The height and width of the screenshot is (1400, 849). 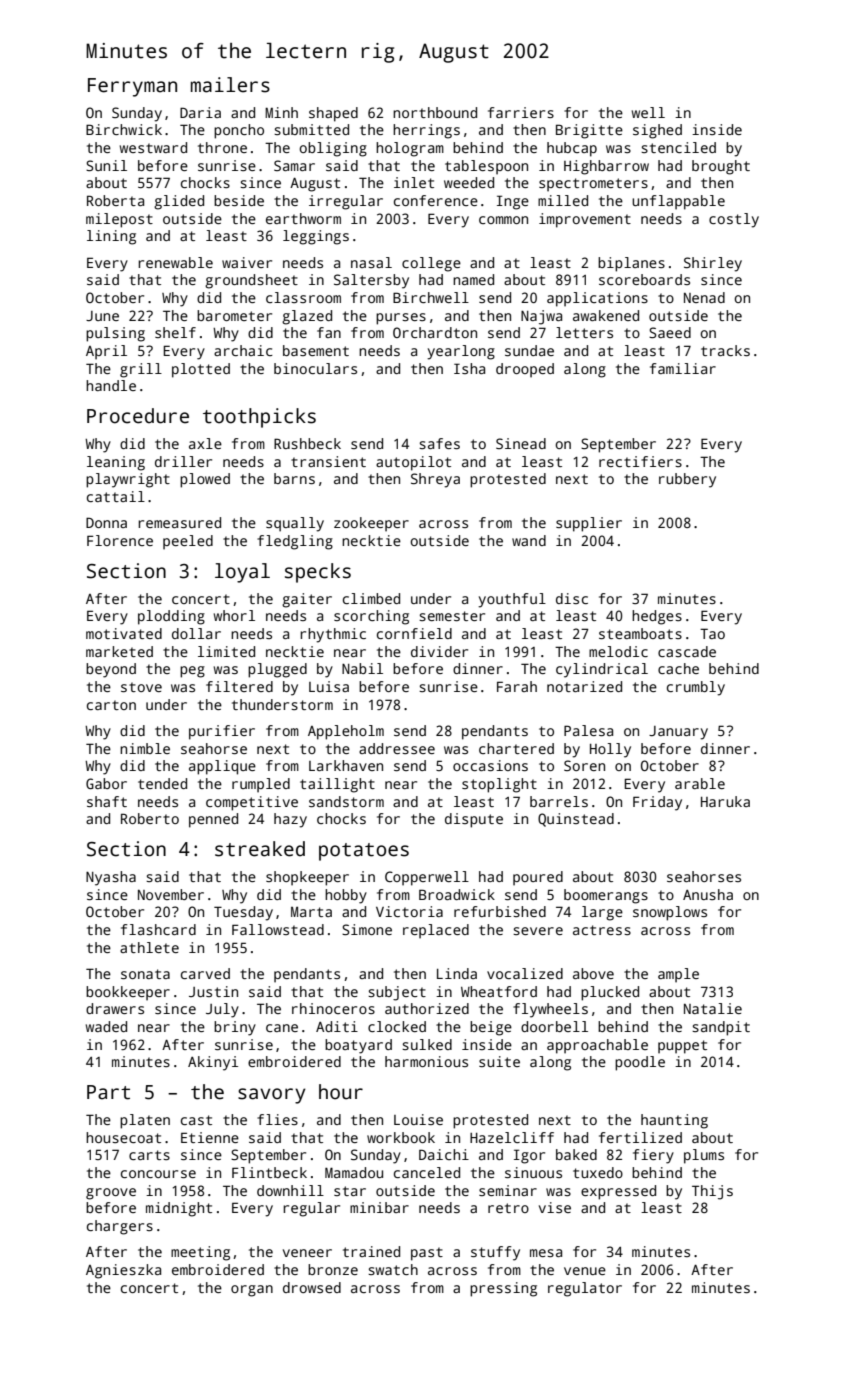 I want to click on meeting, so click(x=200, y=1253).
